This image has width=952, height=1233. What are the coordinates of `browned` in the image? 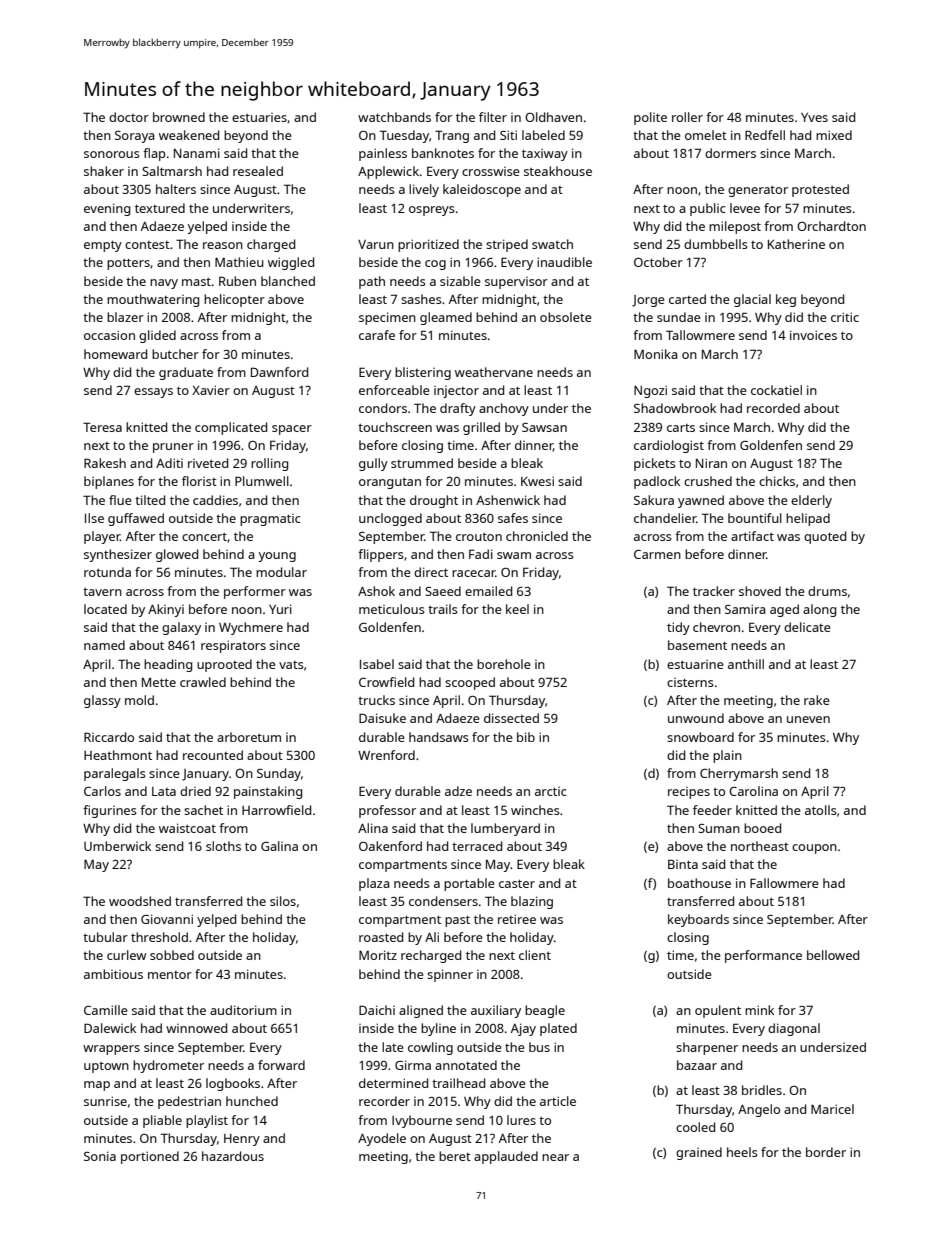 It's located at (179, 117).
